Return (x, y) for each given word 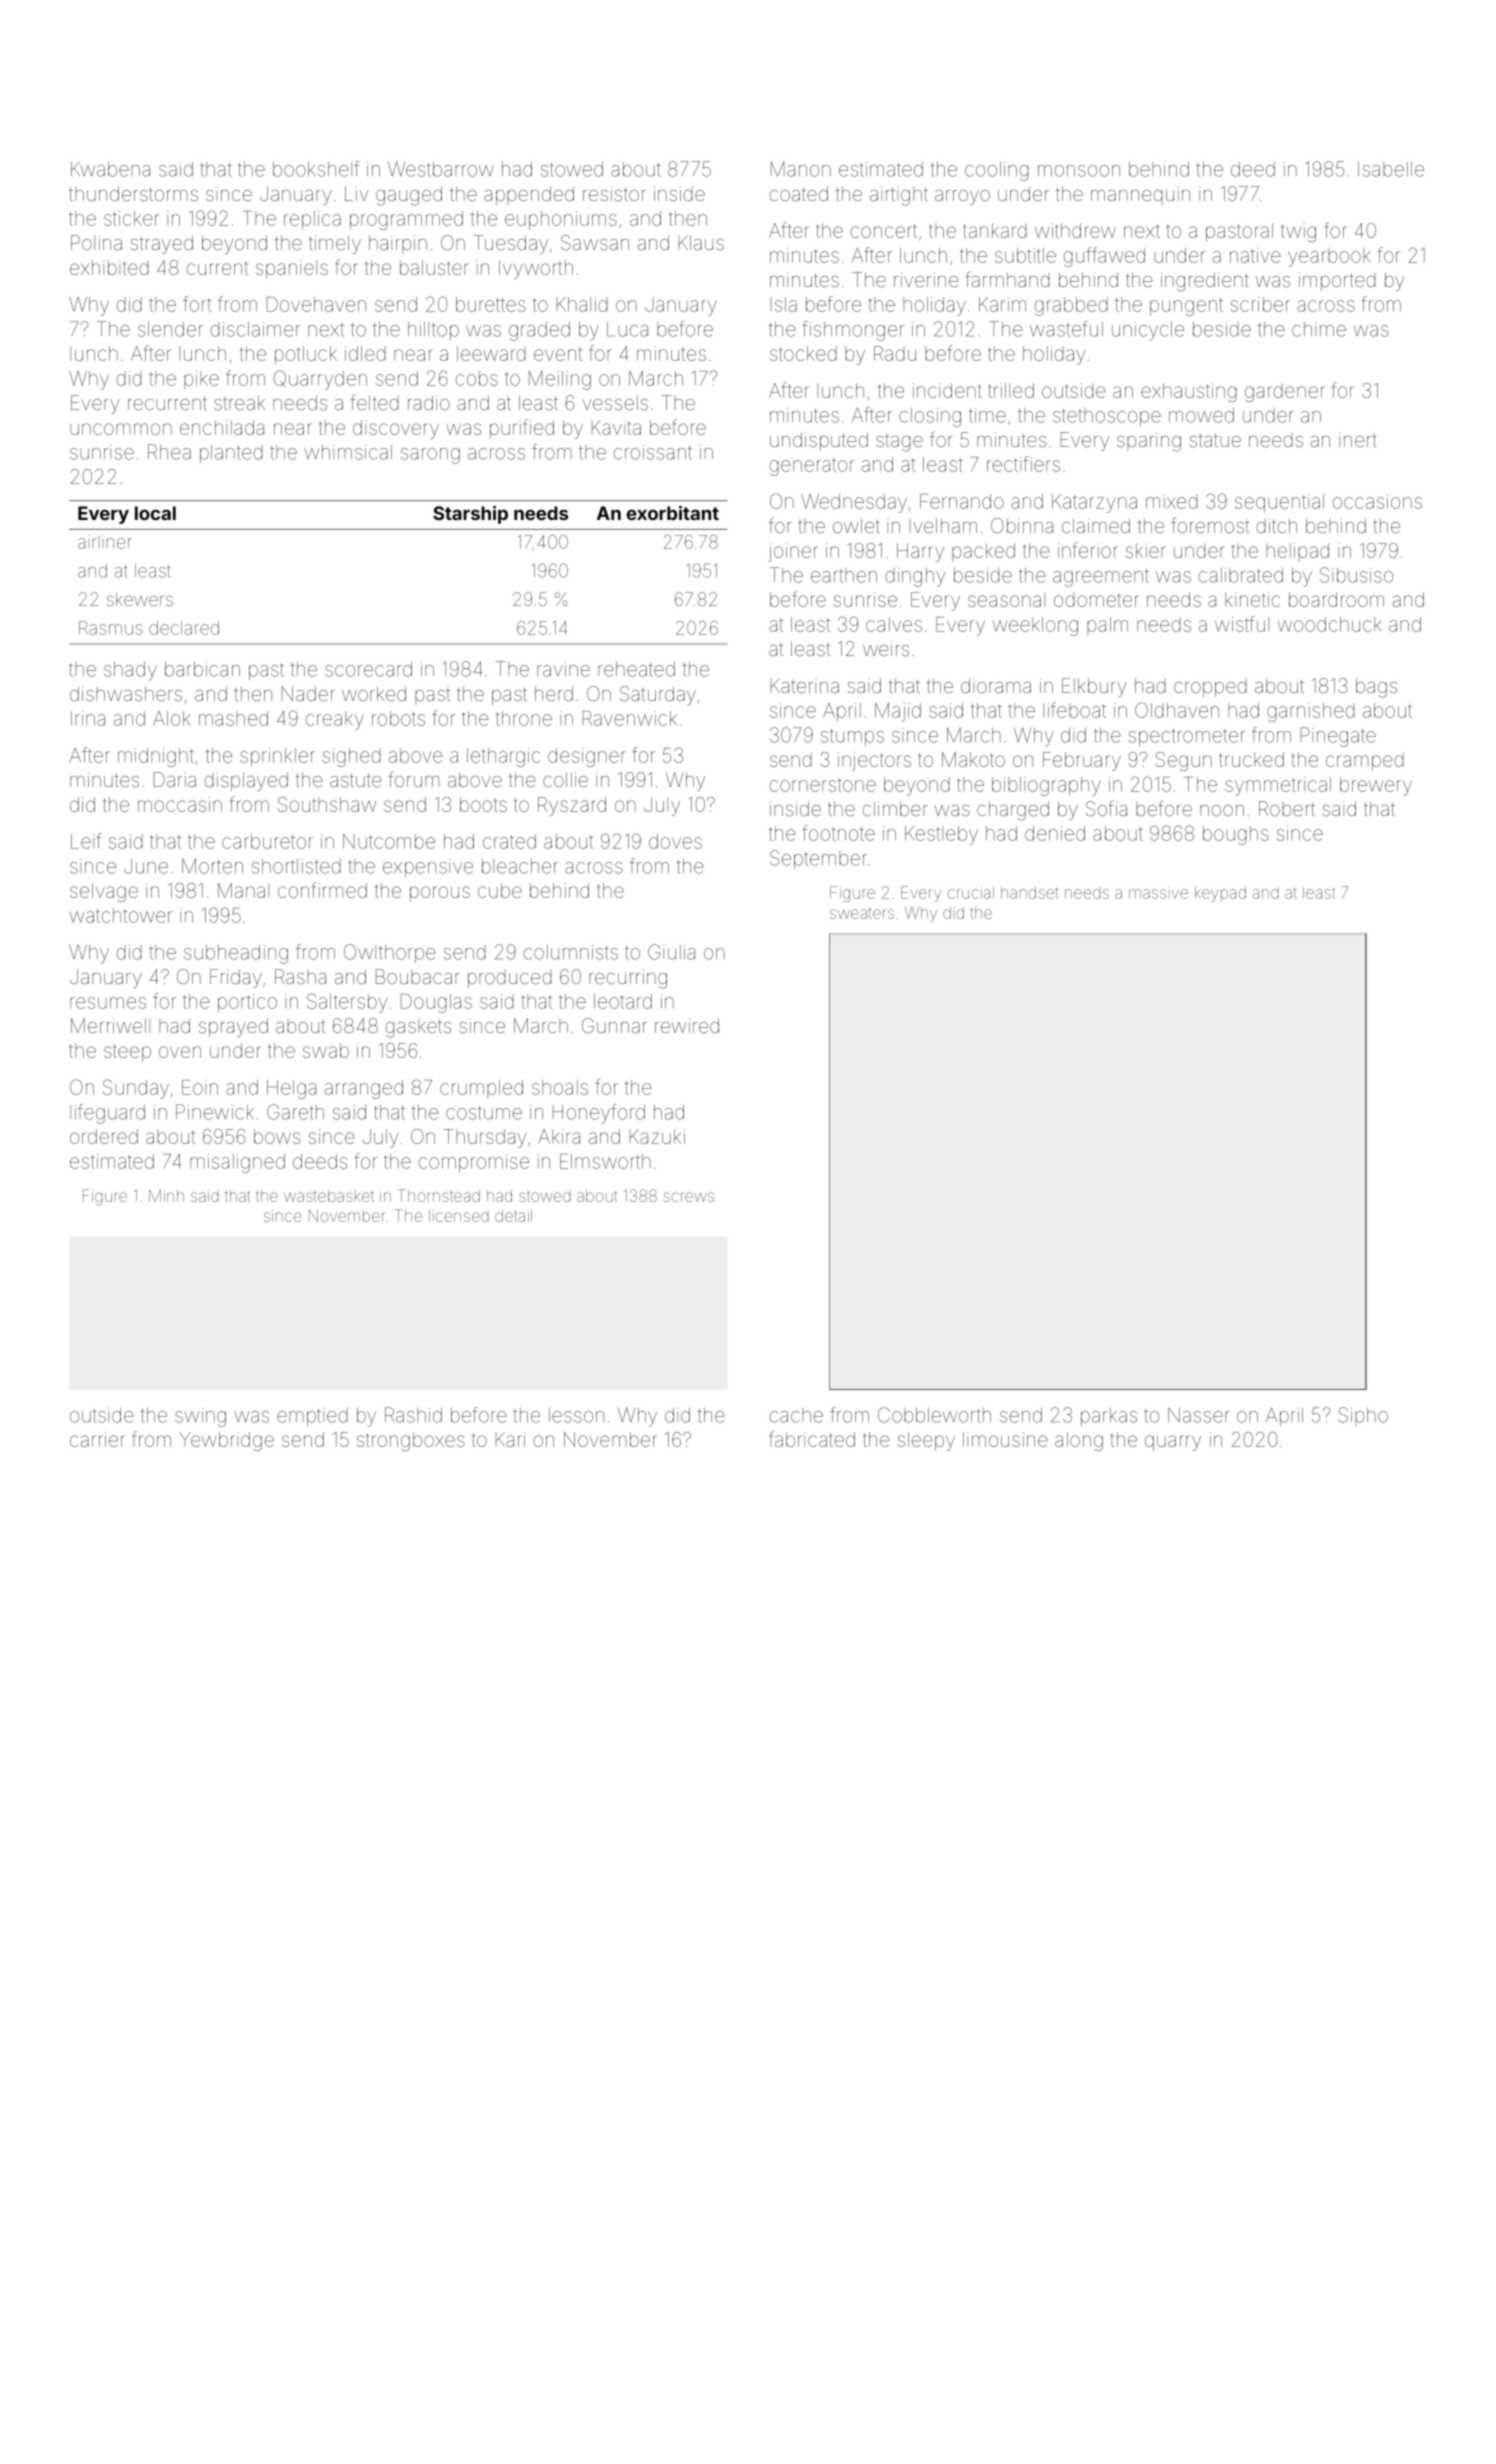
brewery (1376, 786)
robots (398, 718)
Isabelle (1391, 169)
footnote (838, 833)
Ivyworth (536, 269)
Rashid (413, 1415)
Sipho (1363, 1416)
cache (796, 1415)
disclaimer (255, 329)
